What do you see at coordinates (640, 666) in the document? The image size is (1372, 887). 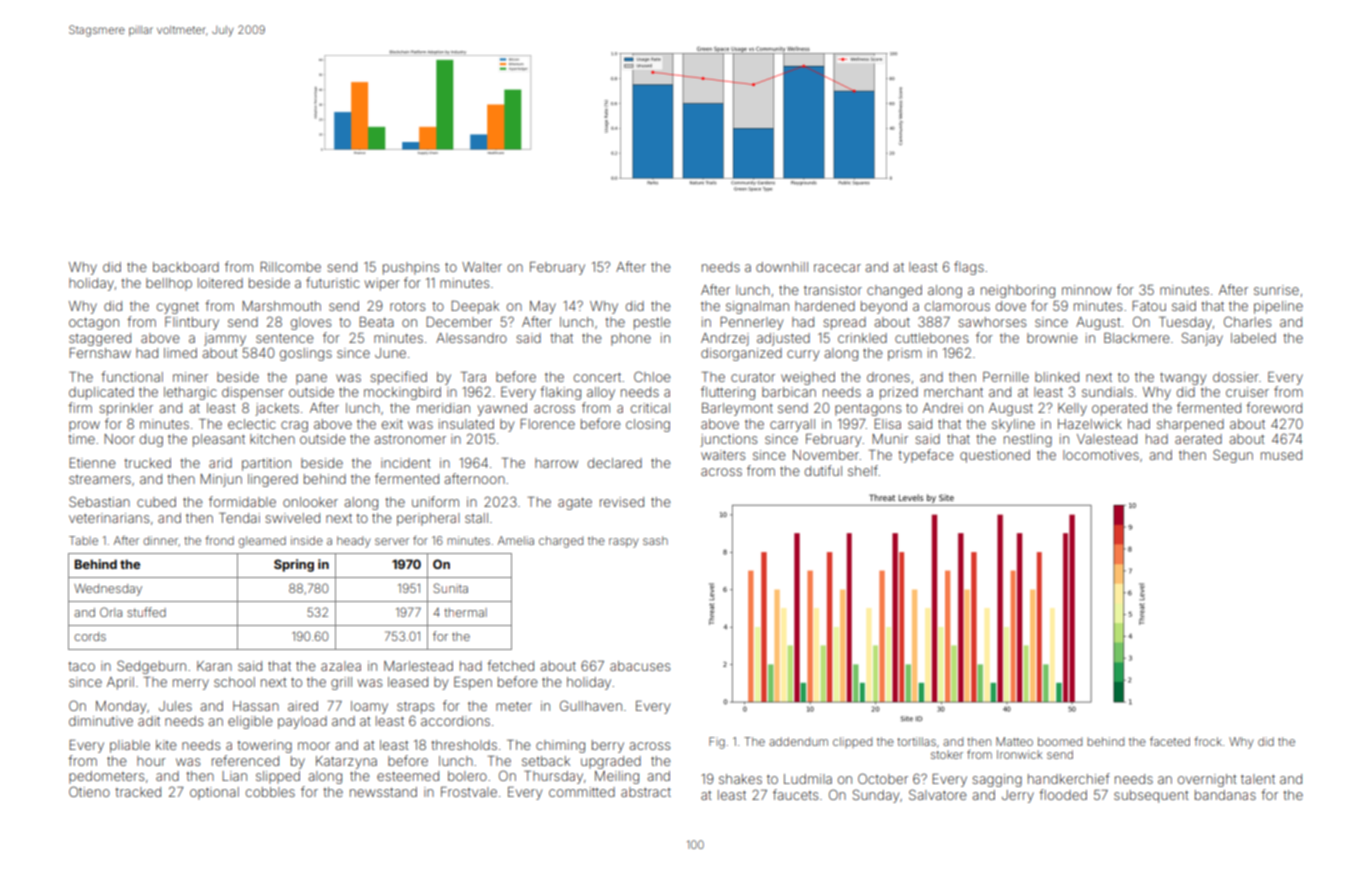 I see `abacuses` at bounding box center [640, 666].
